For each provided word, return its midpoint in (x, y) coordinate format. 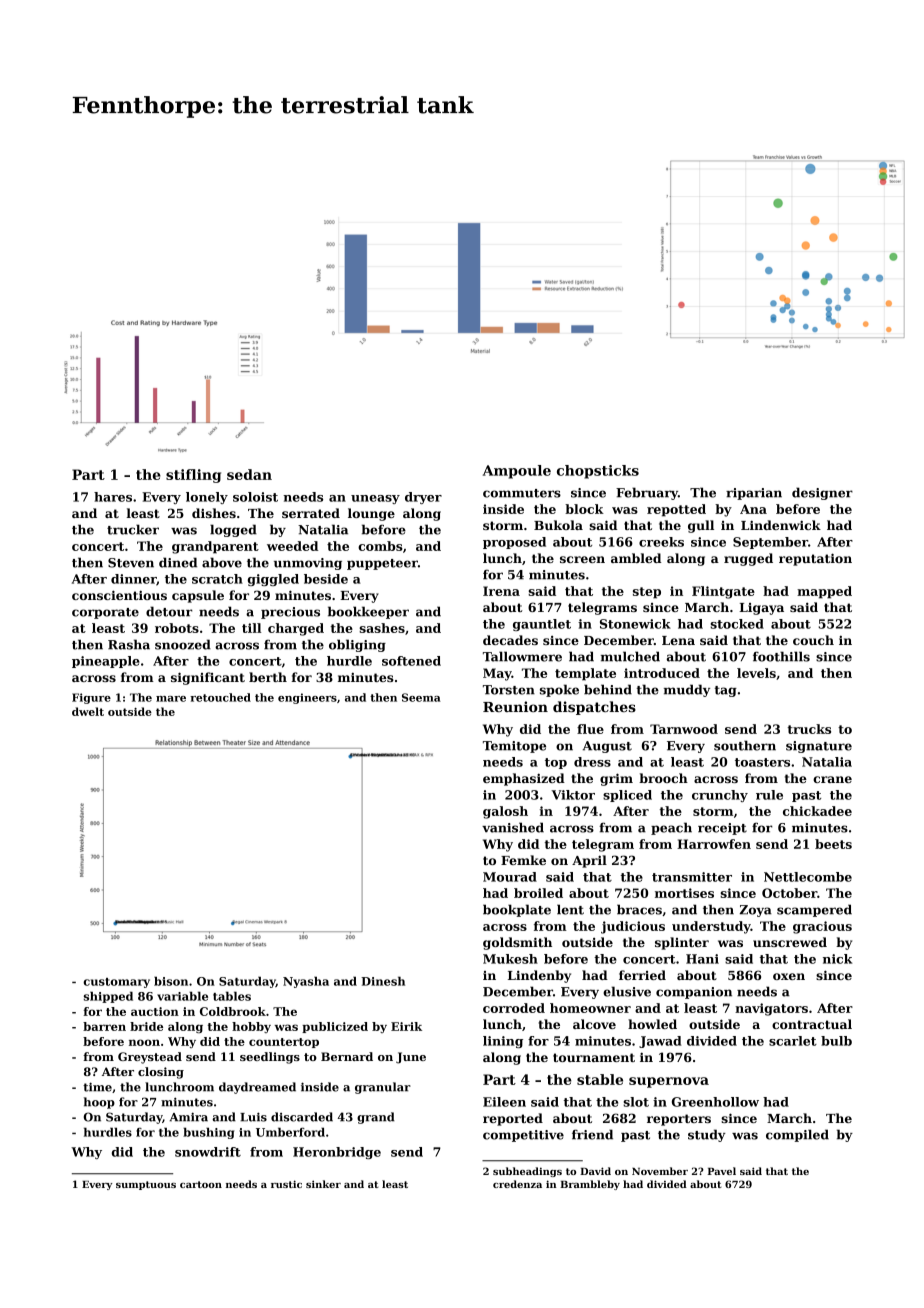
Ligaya (761, 609)
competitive (523, 1136)
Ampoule (517, 472)
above (222, 562)
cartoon (201, 1184)
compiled (797, 1135)
